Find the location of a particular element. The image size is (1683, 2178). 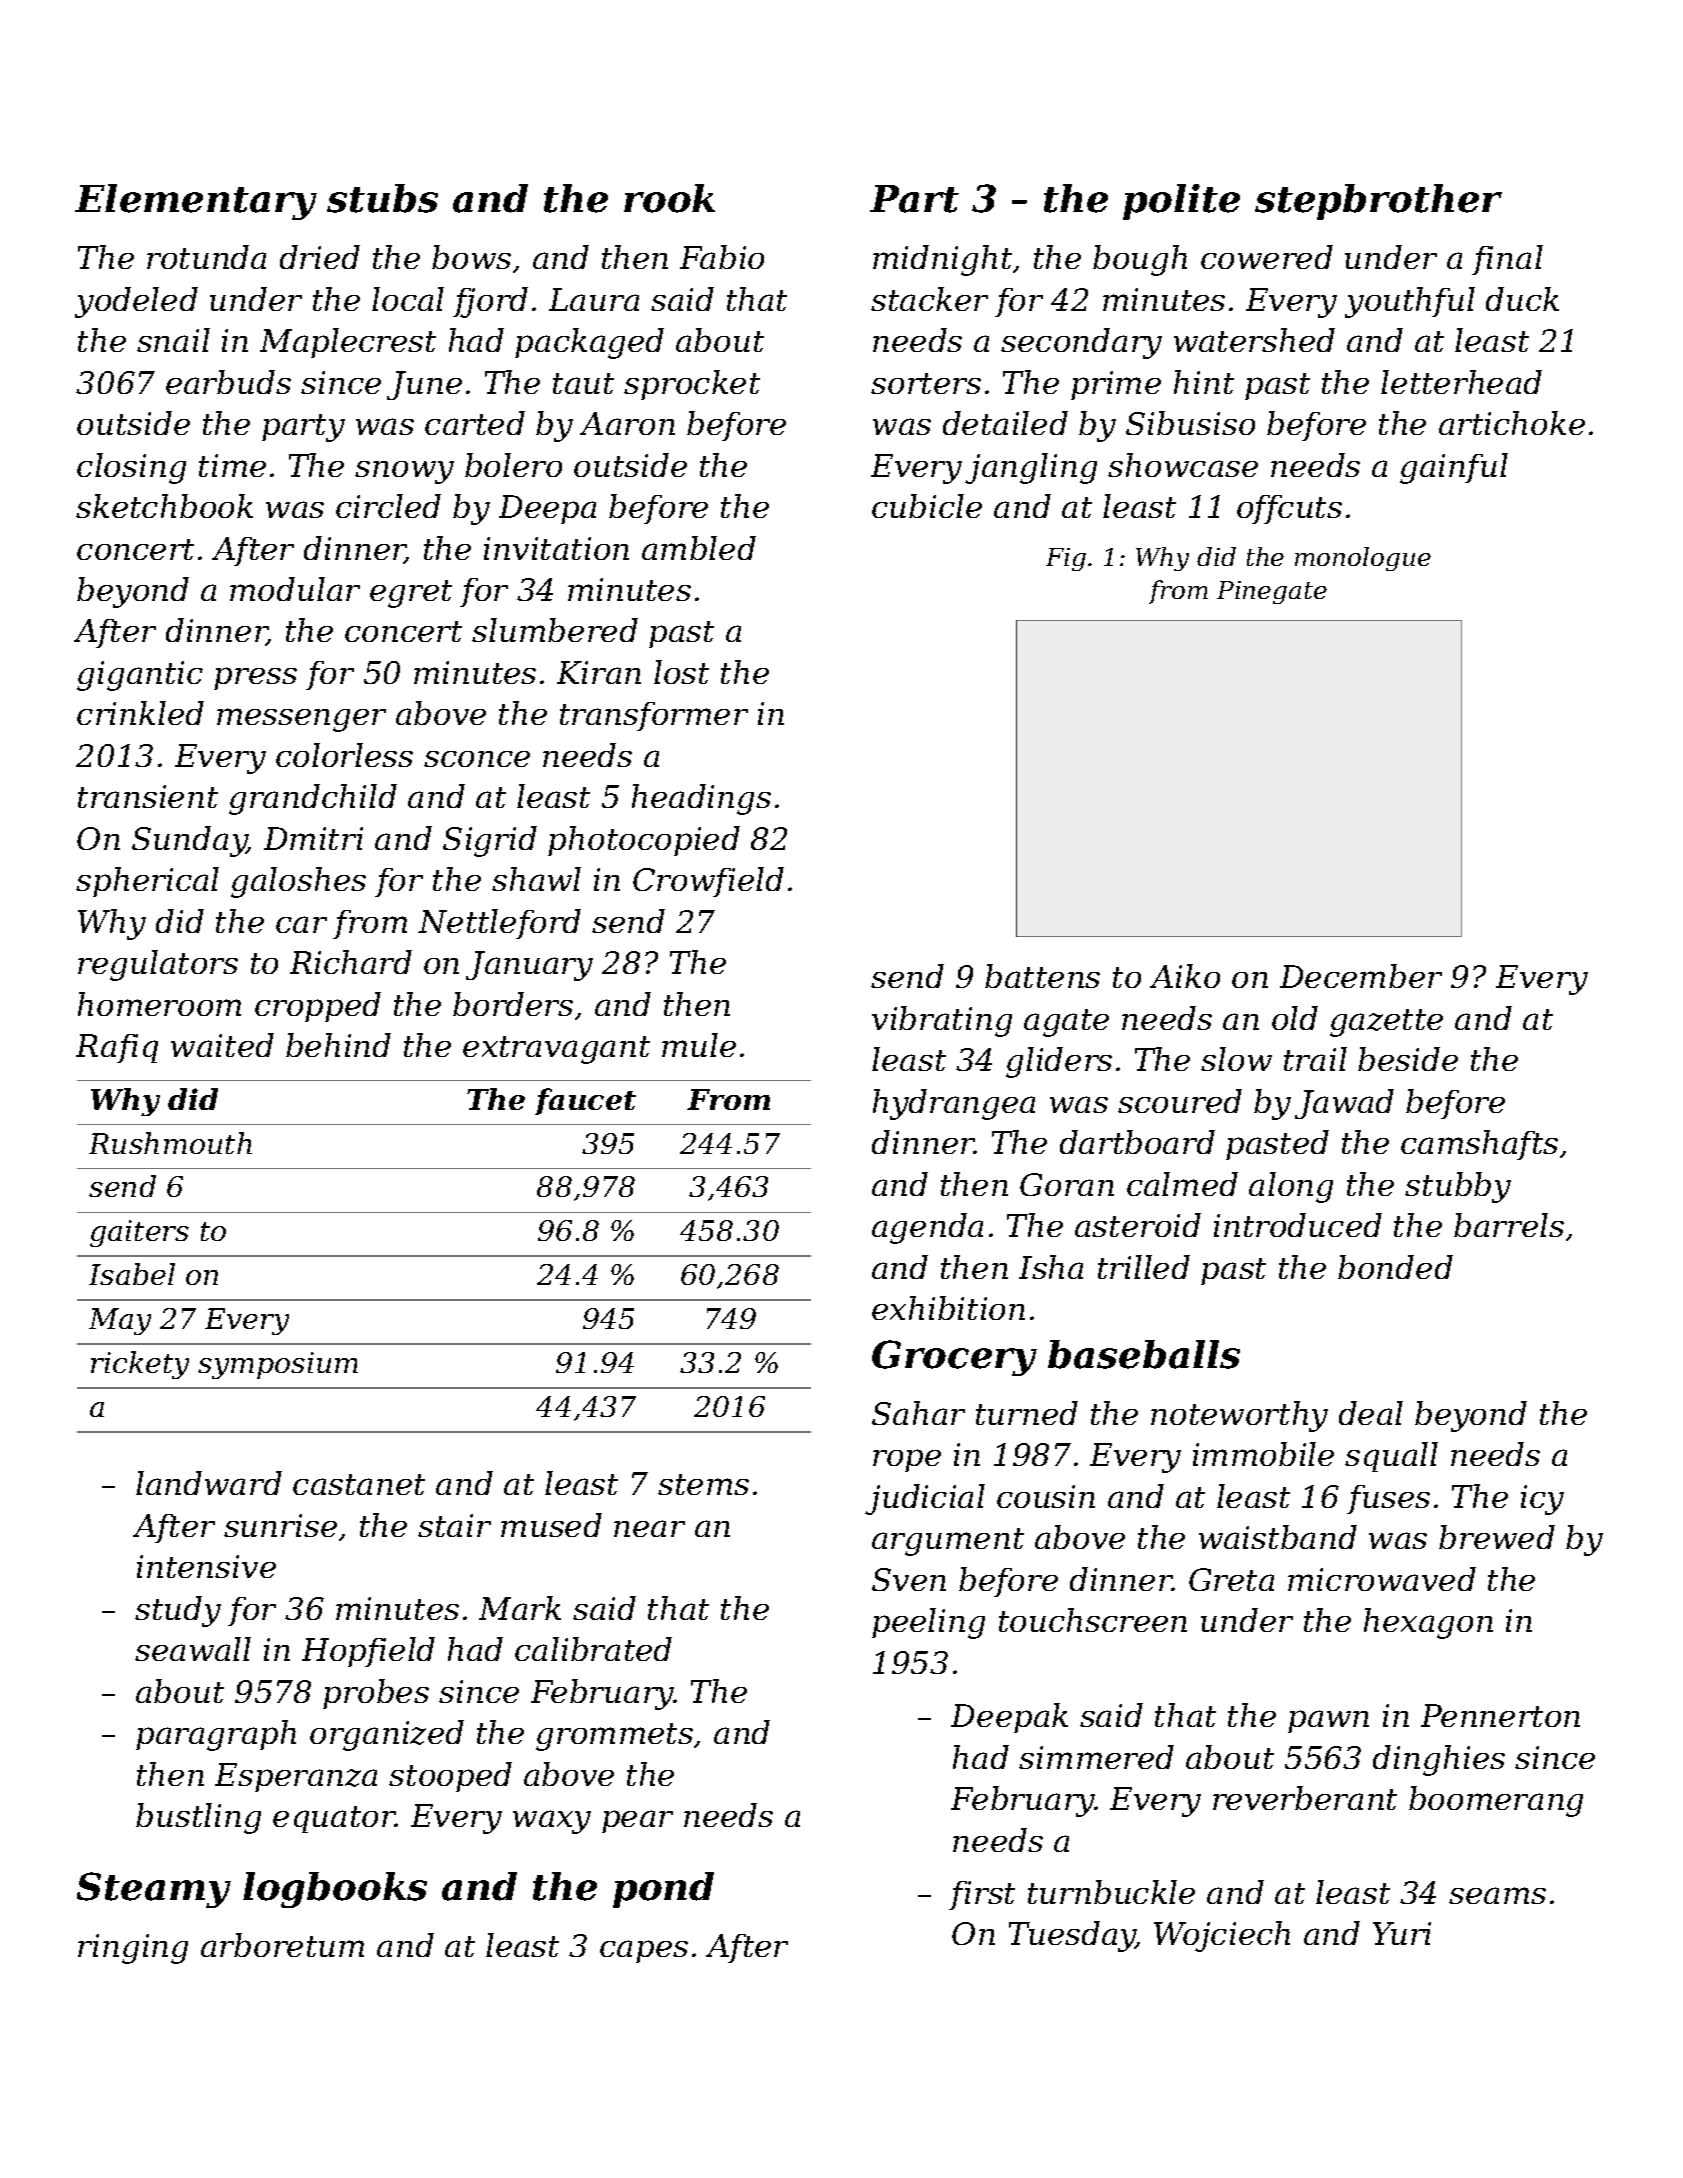

rook is located at coordinates (669, 198).
